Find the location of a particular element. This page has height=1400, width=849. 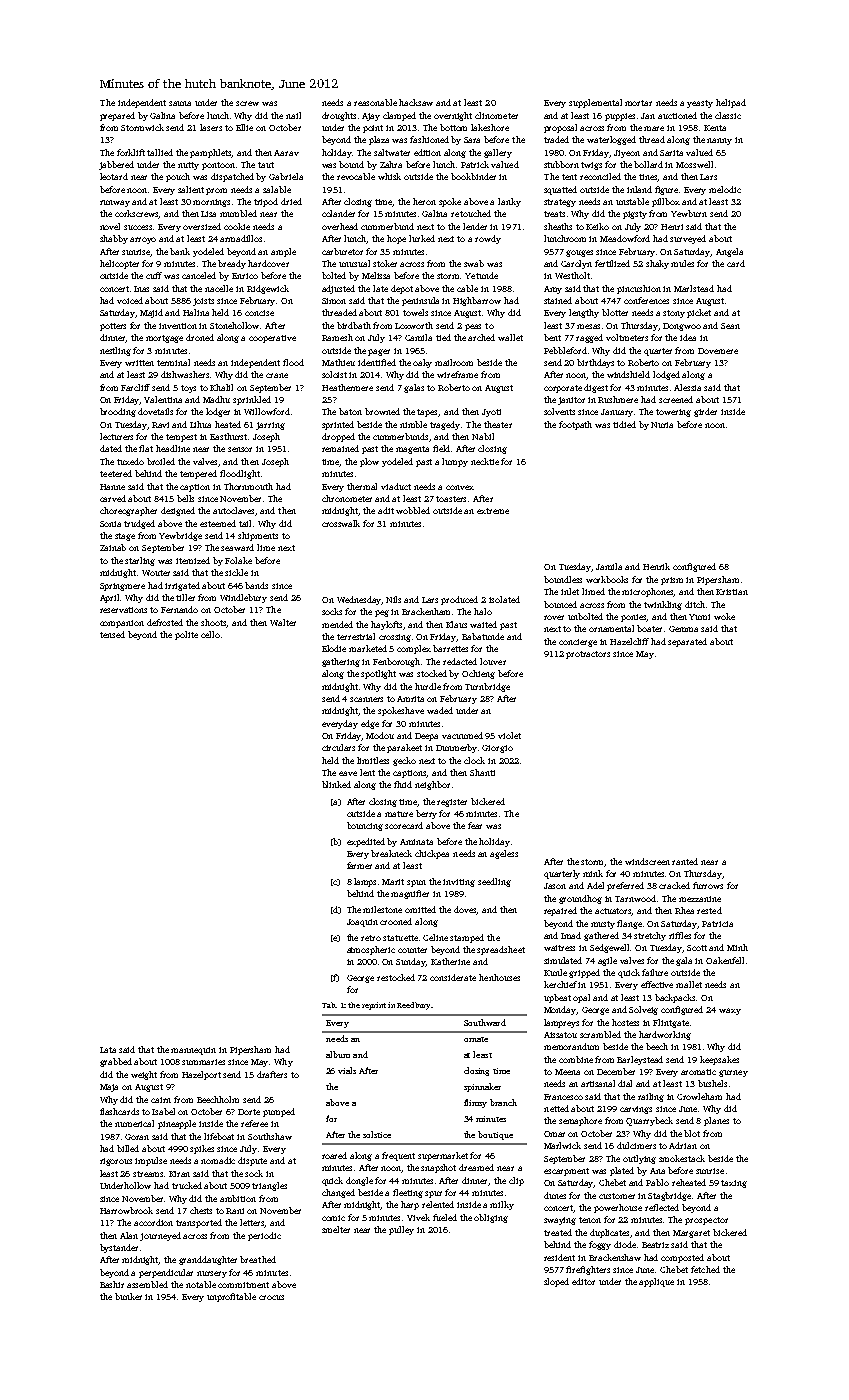

supplemental is located at coordinates (595, 103).
